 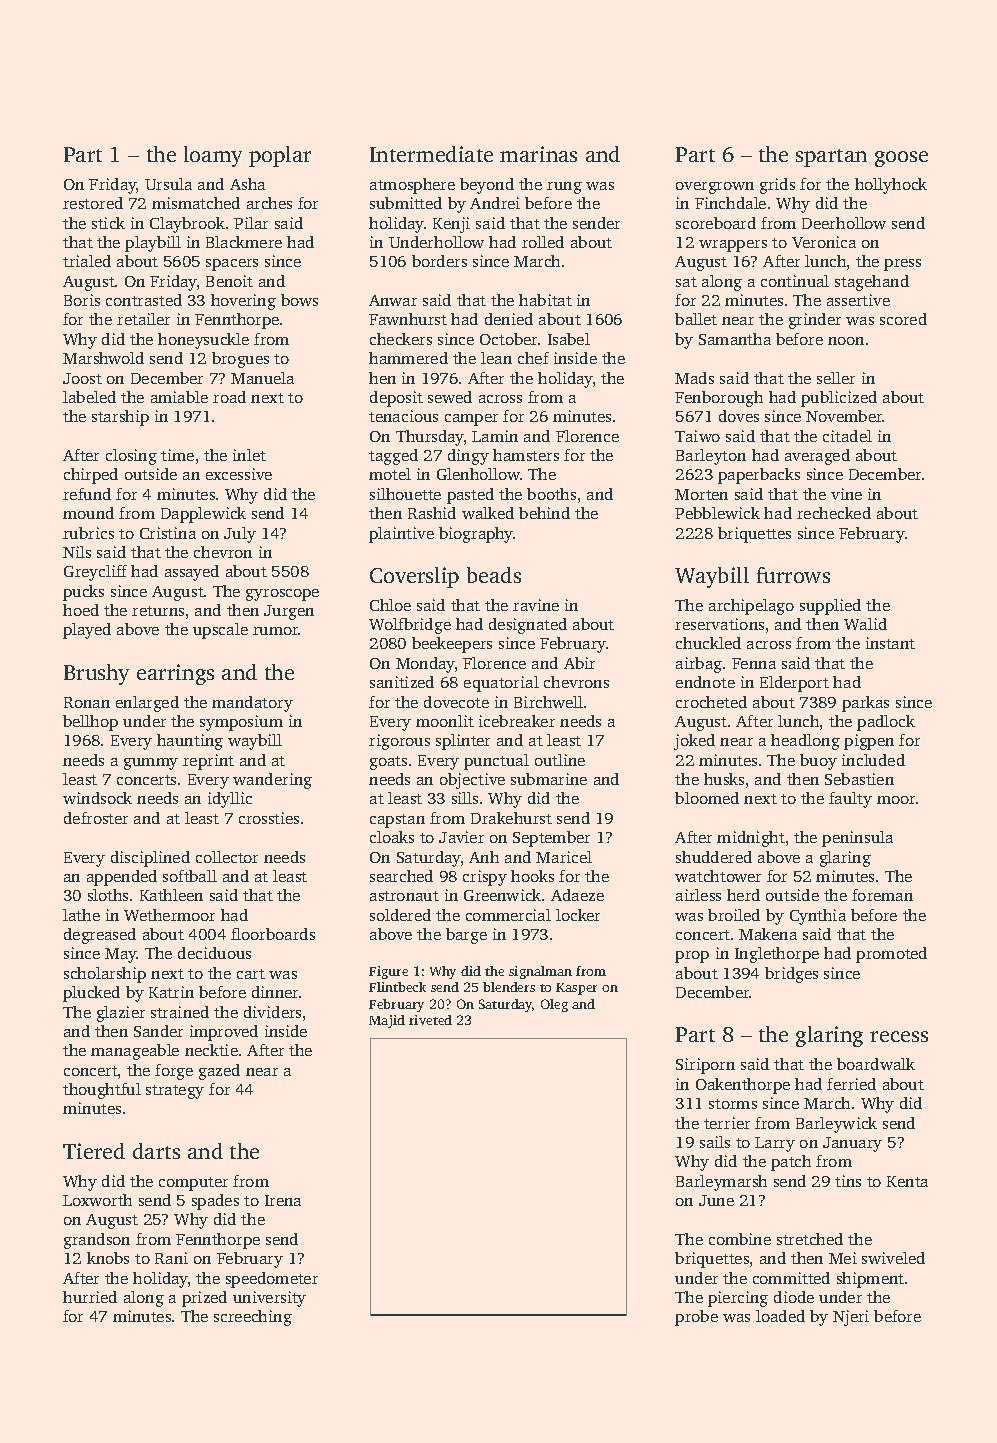 I want to click on Maricel, so click(x=564, y=857).
